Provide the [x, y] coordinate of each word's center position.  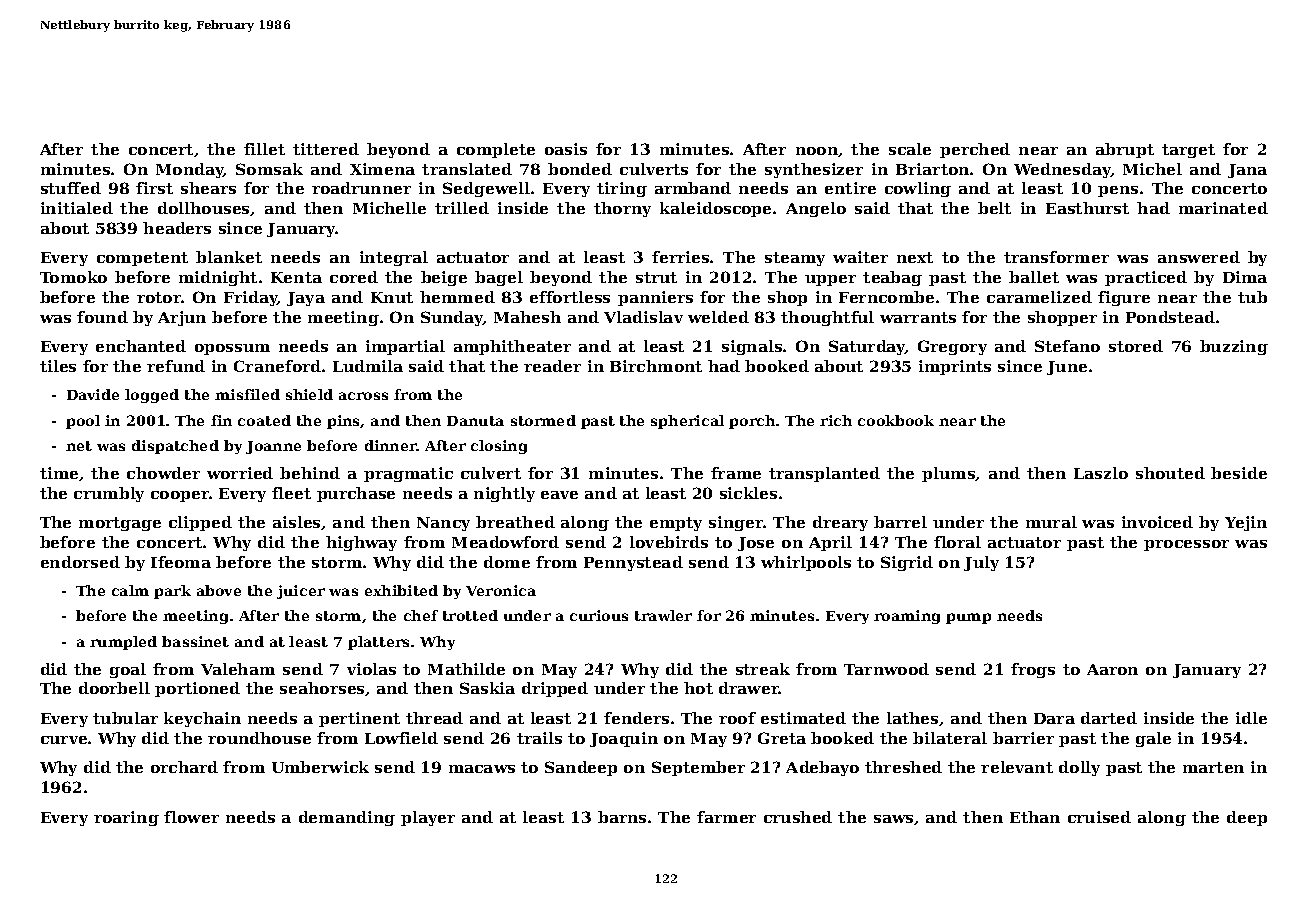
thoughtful [827, 318]
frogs [1033, 670]
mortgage [120, 524]
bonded [580, 169]
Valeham [238, 669]
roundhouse [259, 738]
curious [599, 615]
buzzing [1234, 347]
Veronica [501, 590]
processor [1186, 545]
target [1188, 151]
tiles [58, 366]
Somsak [269, 169]
